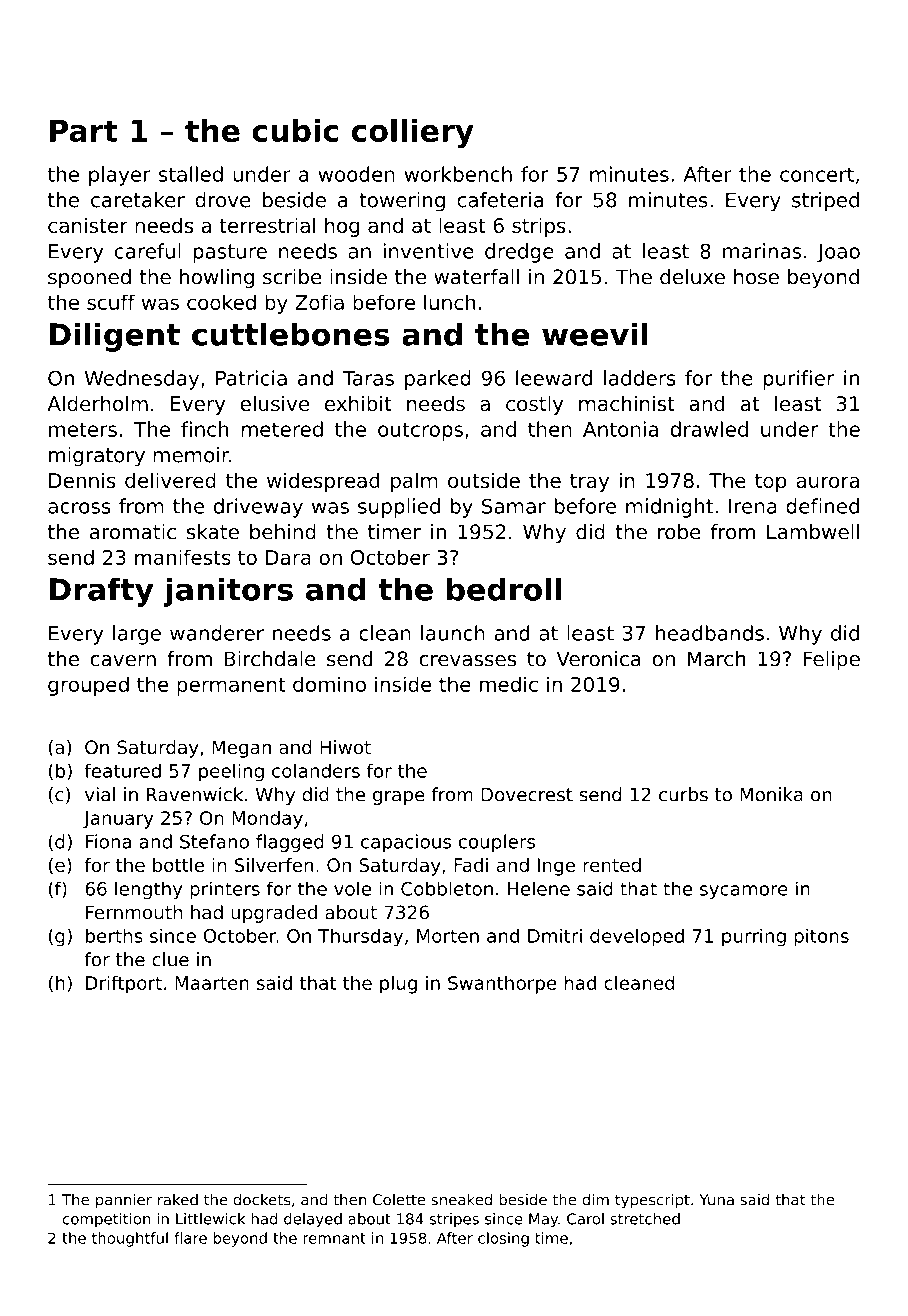 The height and width of the screenshot is (1316, 908). Describe the element at coordinates (599, 659) in the screenshot. I see `Veronica` at that location.
